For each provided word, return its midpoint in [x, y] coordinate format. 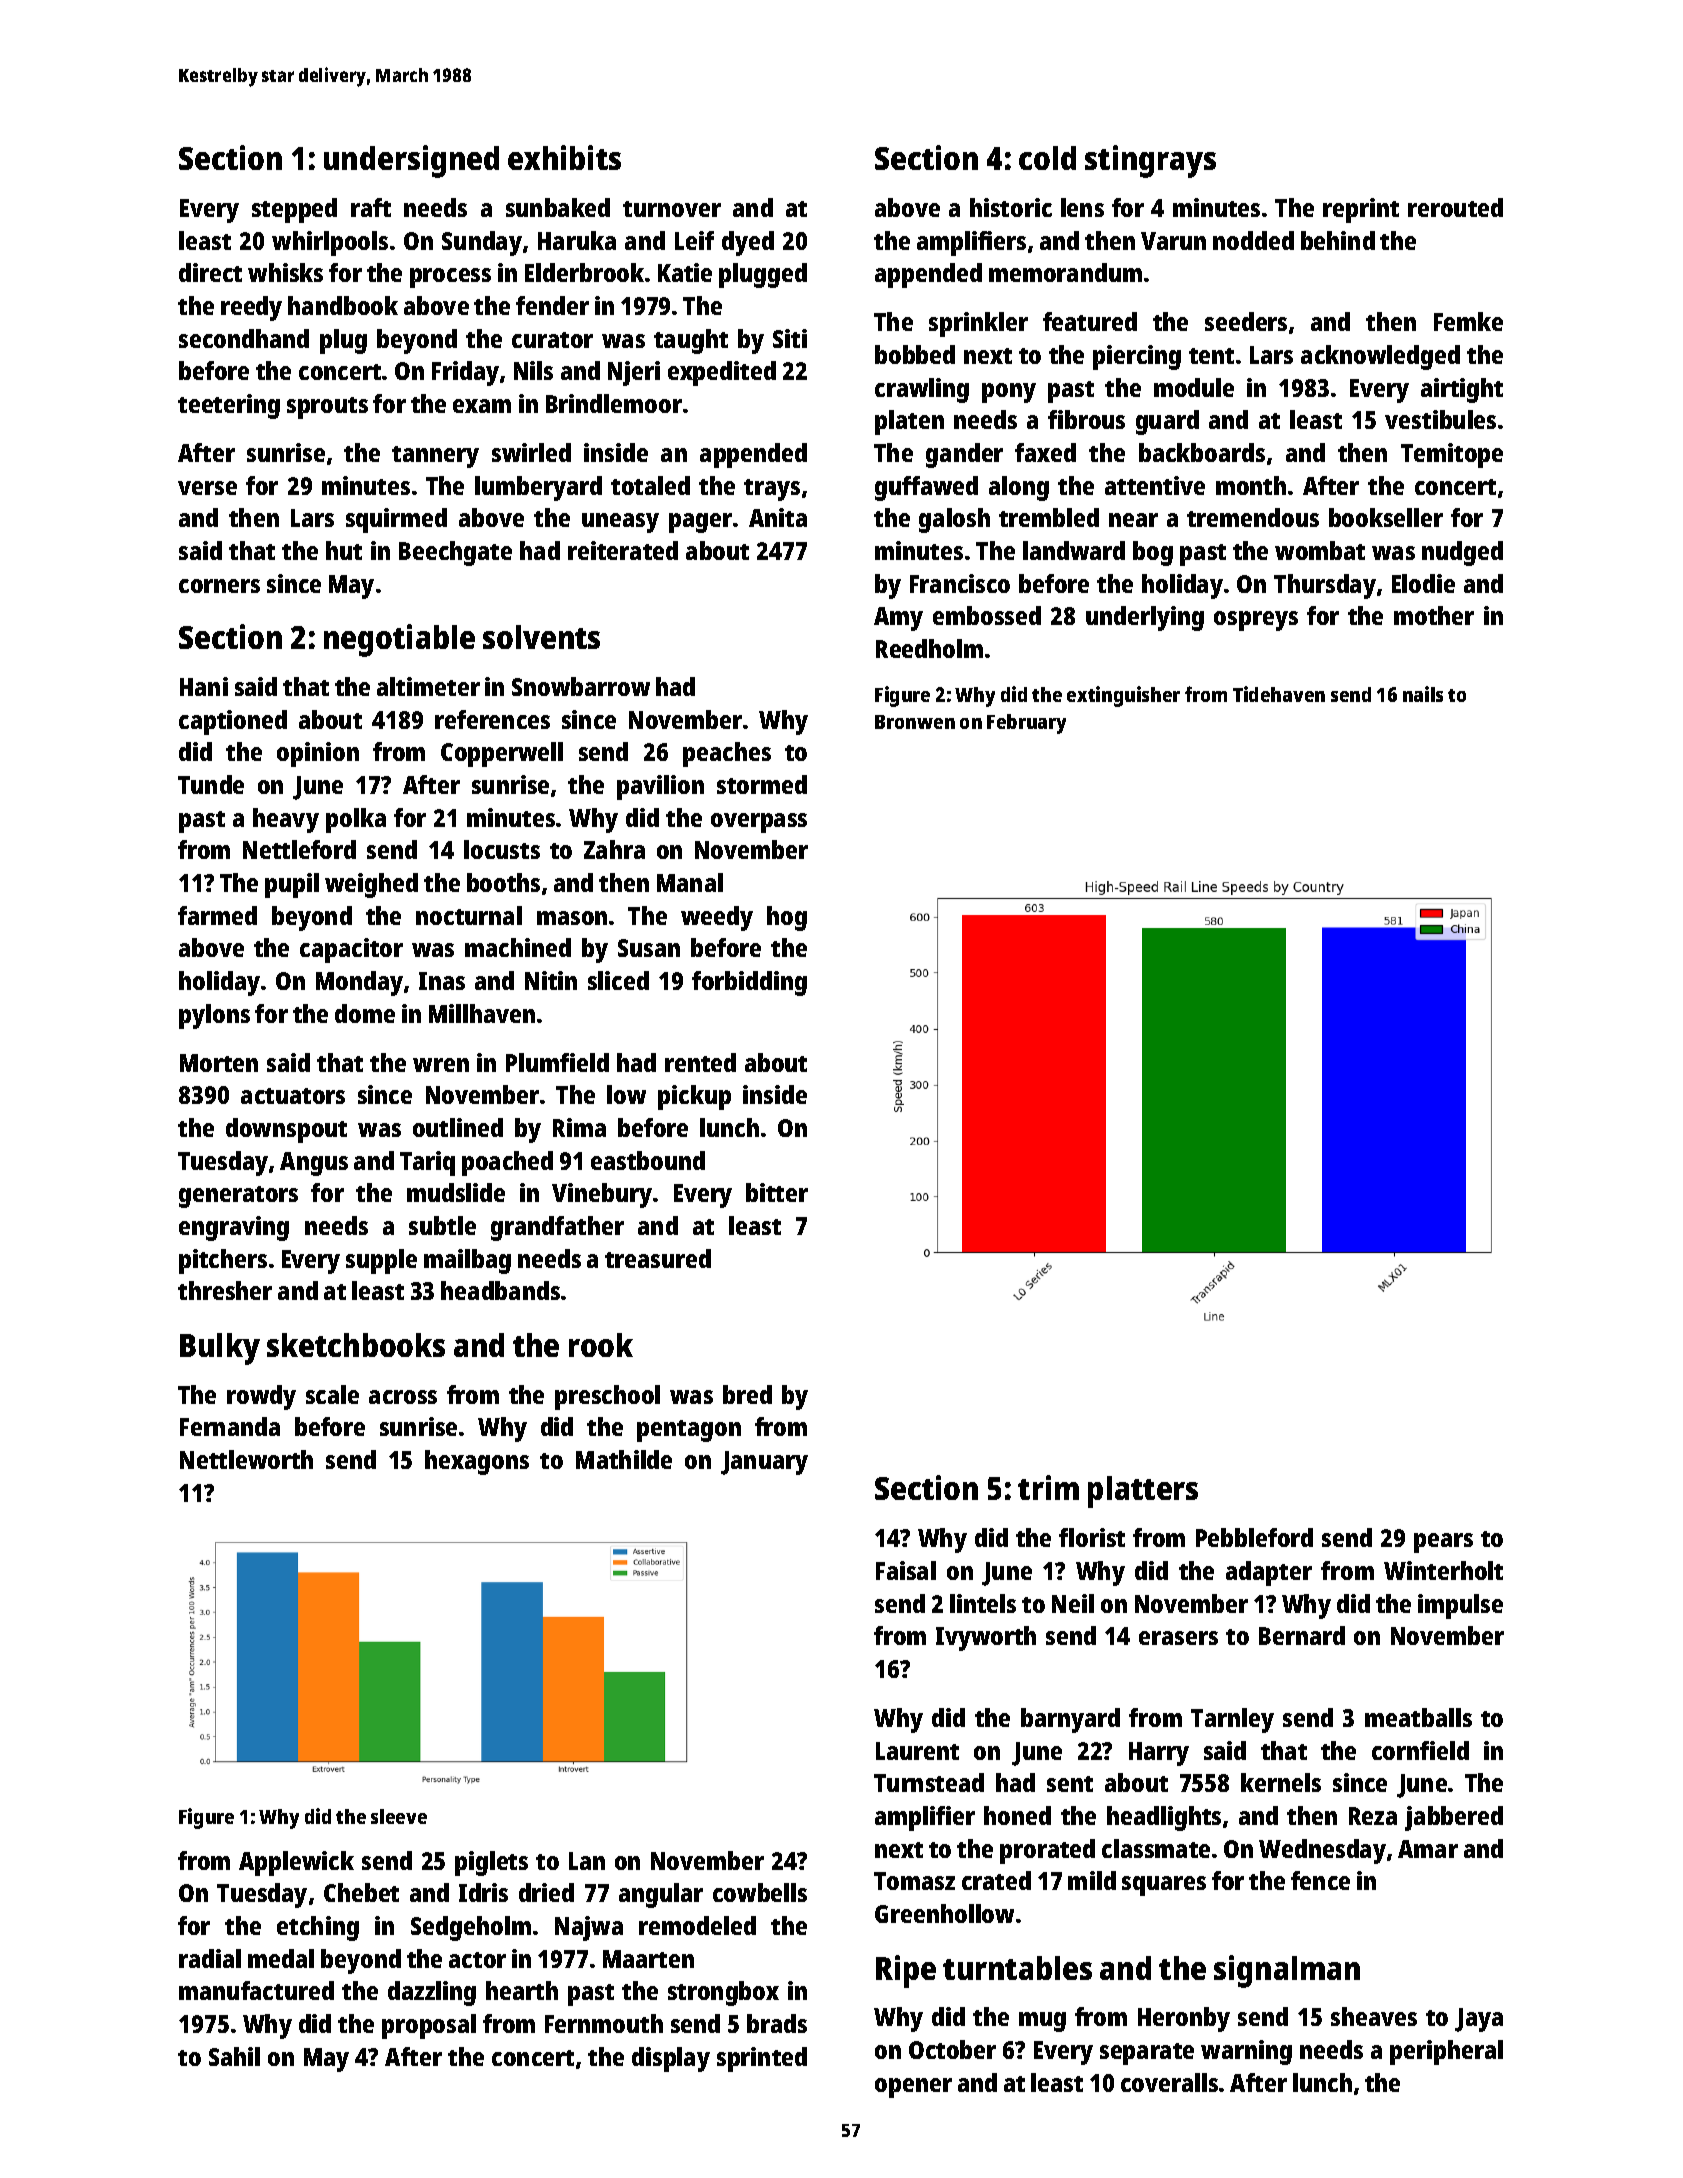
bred [747, 1394]
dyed [748, 243]
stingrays [1150, 161]
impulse [1460, 1606]
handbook [343, 305]
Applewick [296, 1863]
